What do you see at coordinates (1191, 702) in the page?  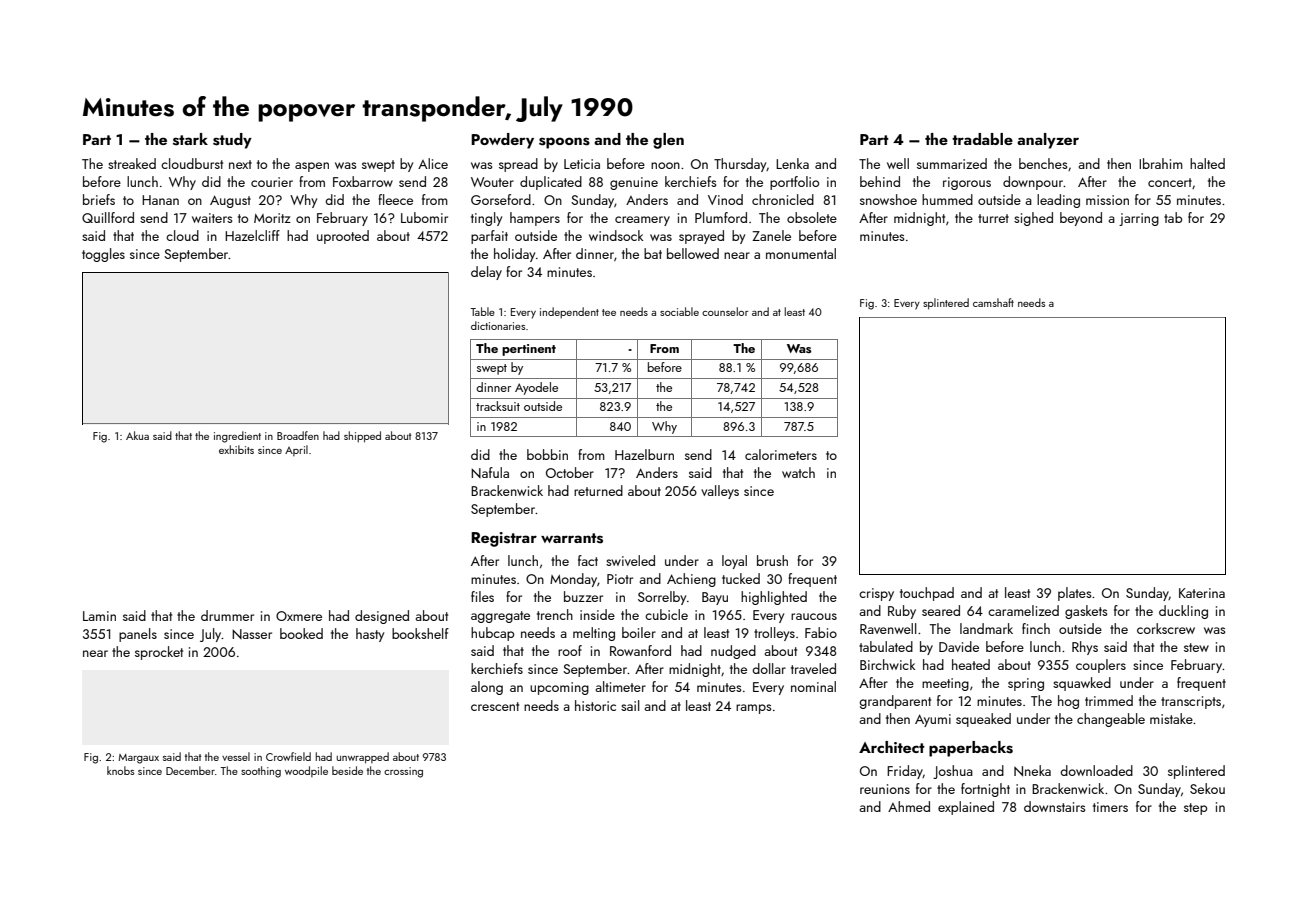 I see `transcripts` at bounding box center [1191, 702].
